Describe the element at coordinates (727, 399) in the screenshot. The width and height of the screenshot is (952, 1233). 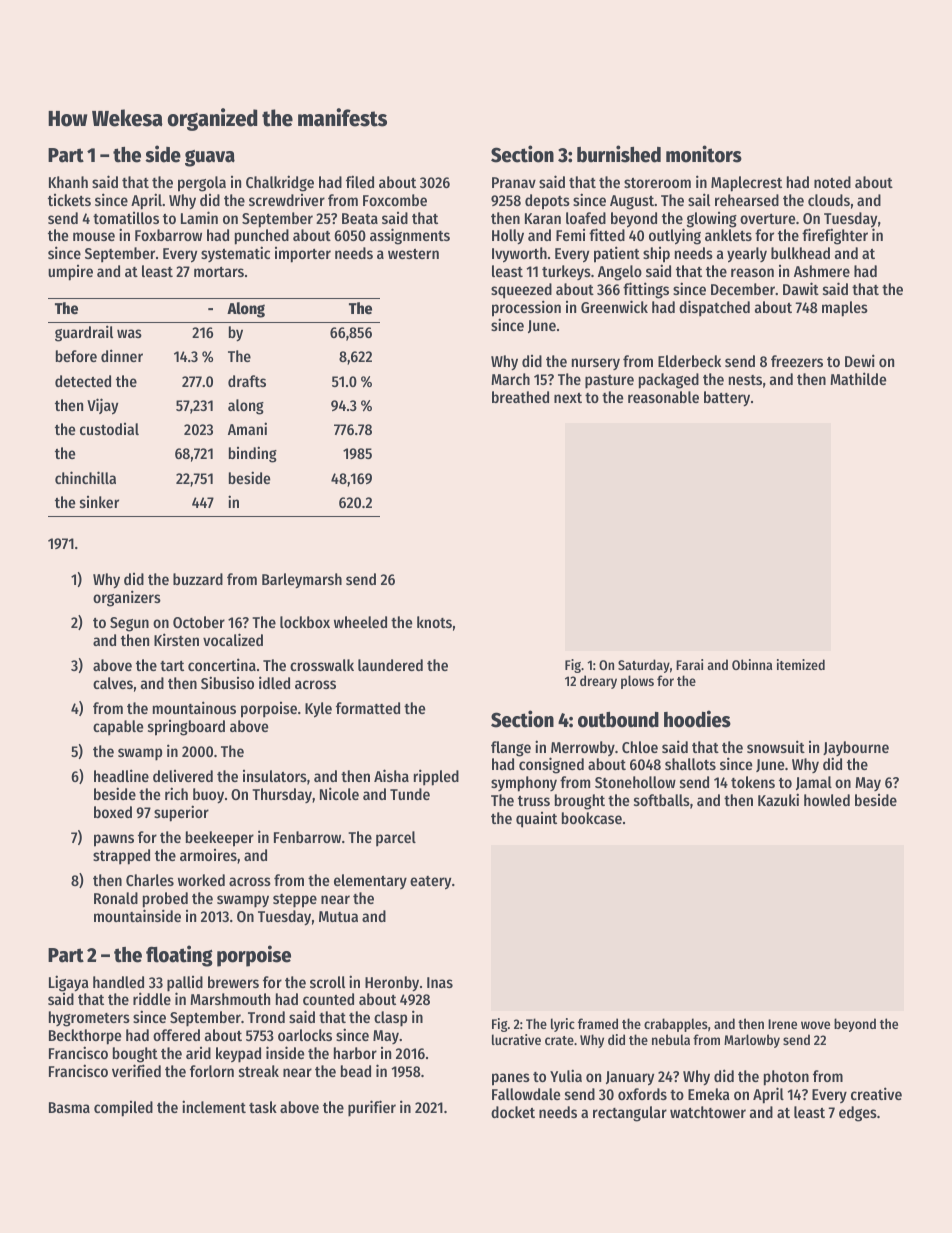
I see `battery` at that location.
